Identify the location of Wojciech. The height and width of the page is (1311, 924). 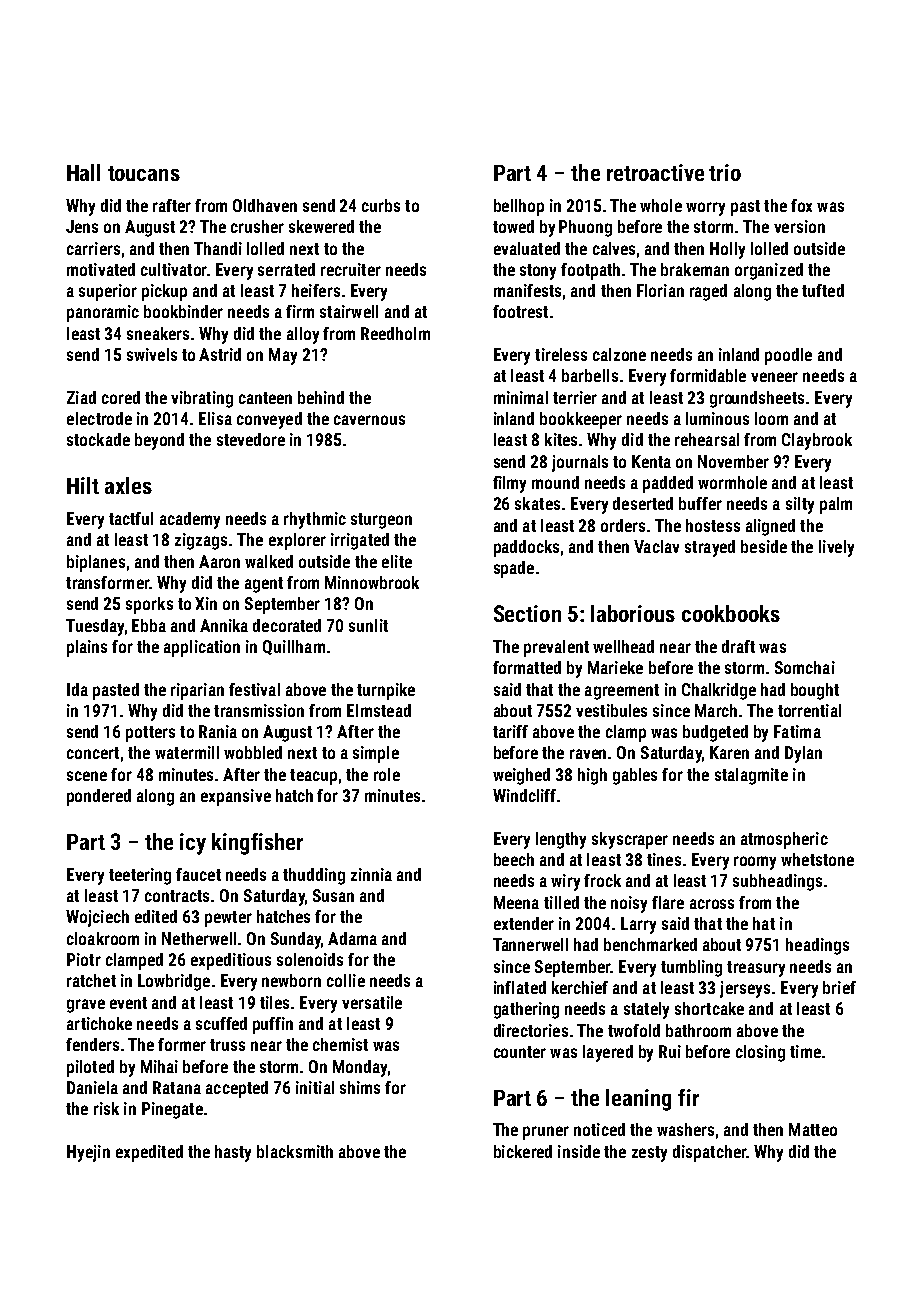
(97, 918).
